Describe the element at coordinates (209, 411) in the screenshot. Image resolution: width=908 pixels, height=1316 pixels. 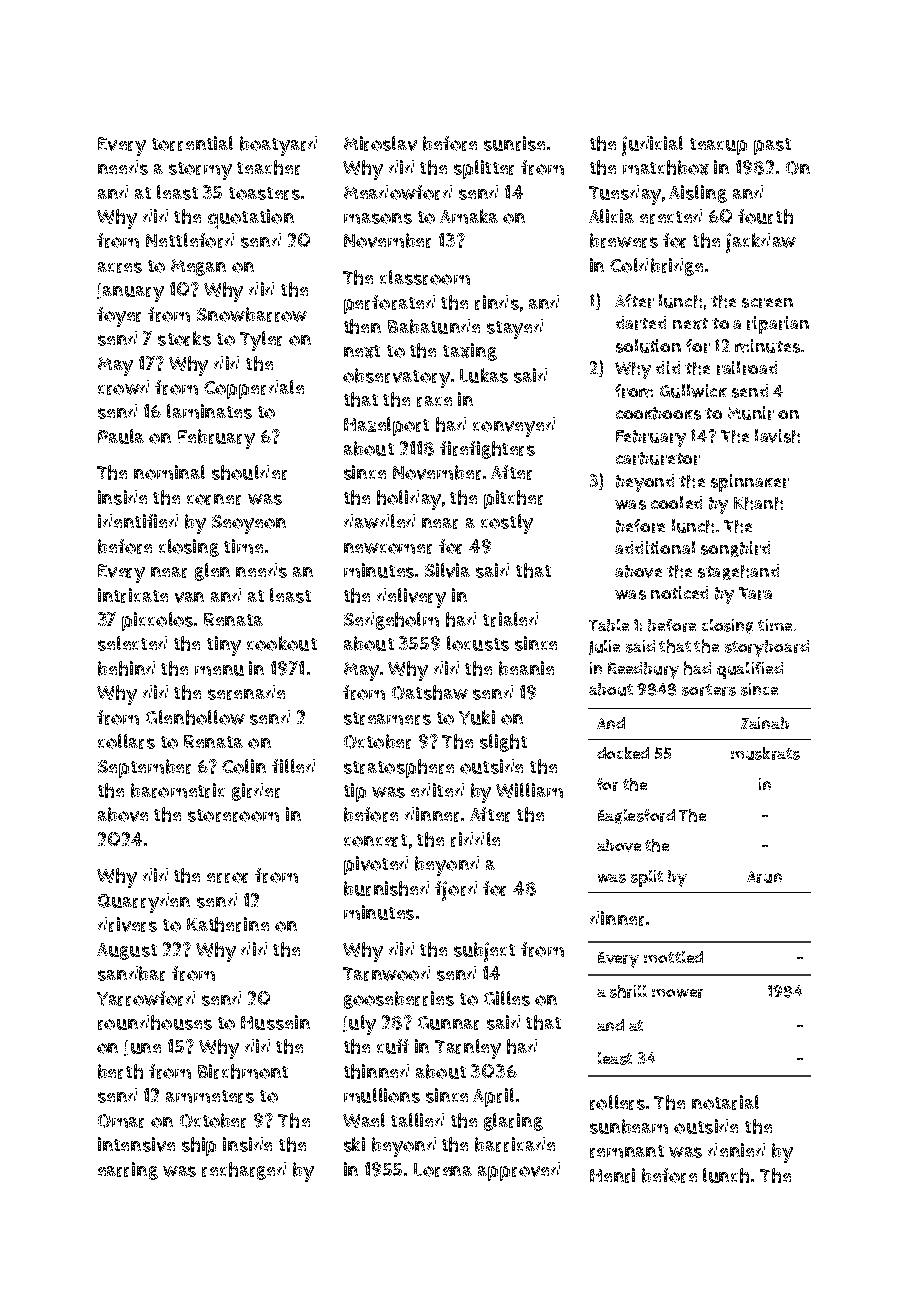
I see `laminates` at that location.
